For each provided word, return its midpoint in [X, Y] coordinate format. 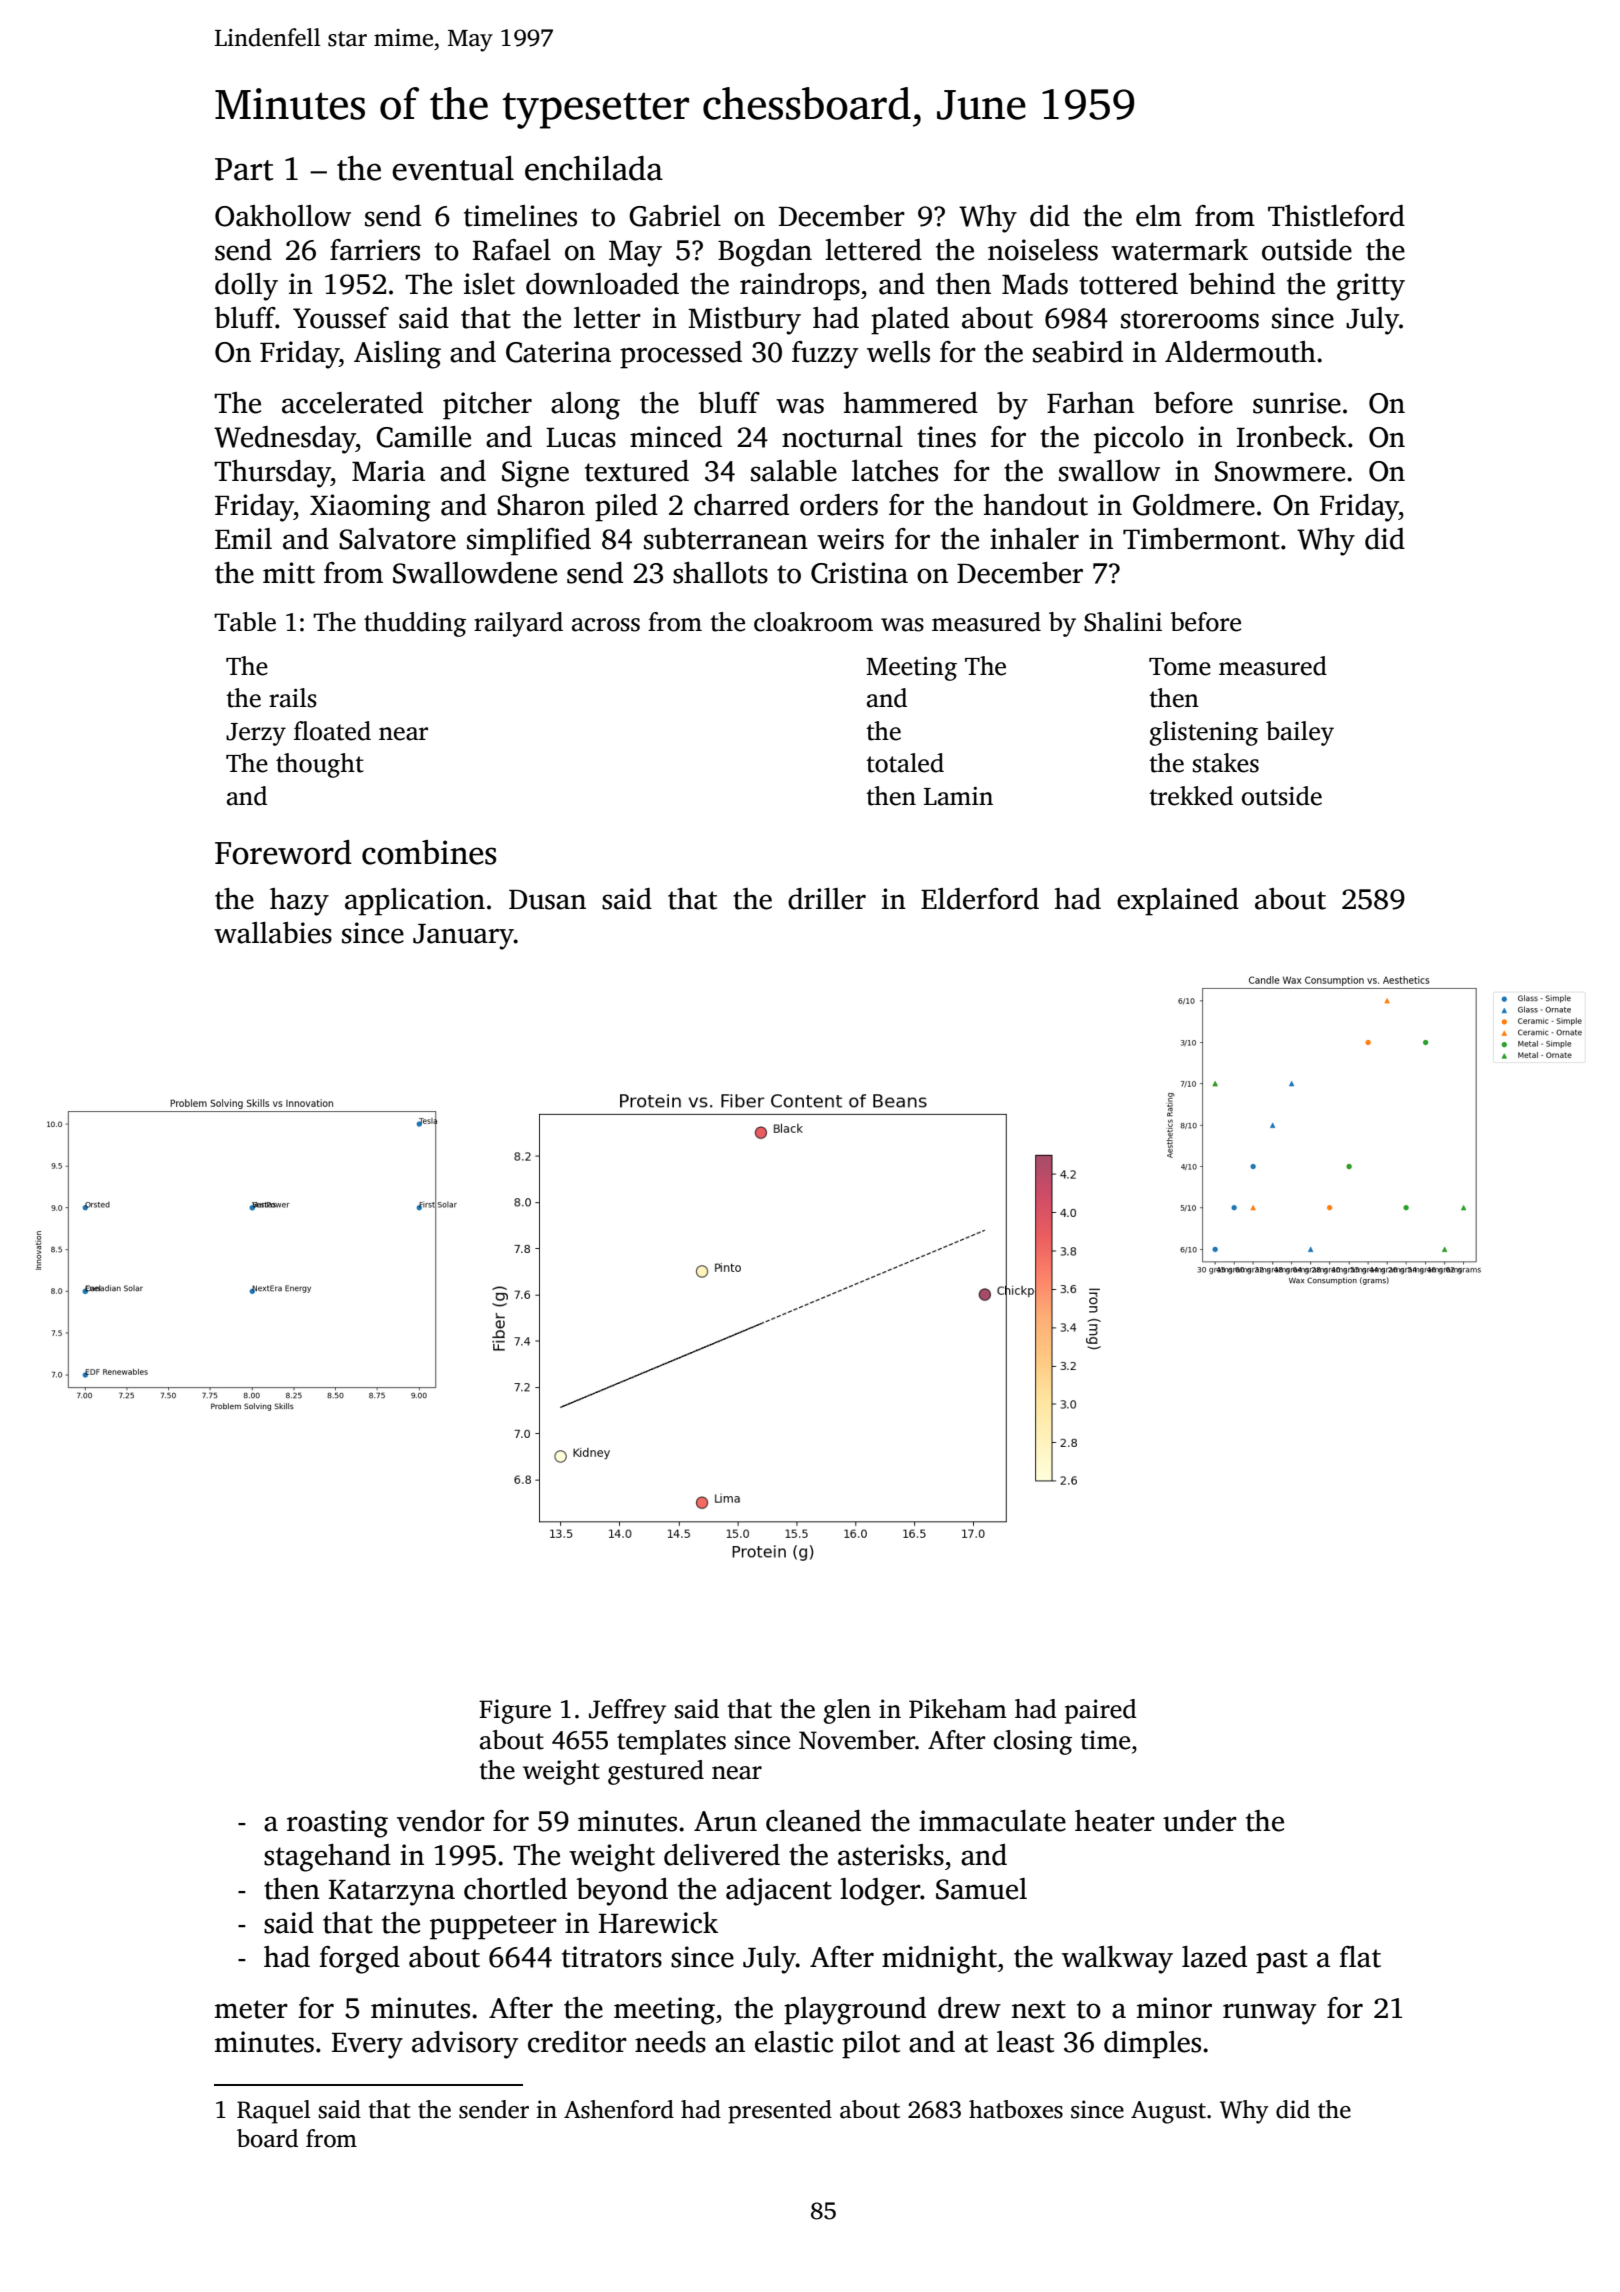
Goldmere [1194, 505]
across [606, 625]
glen [847, 1711]
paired [1101, 1711]
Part [244, 169]
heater [1115, 1821]
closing [1033, 1742]
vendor [441, 1821]
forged [359, 1960]
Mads [1035, 284]
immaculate [992, 1821]
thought [320, 765]
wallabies [273, 933]
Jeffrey [627, 1711]
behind [1232, 284]
